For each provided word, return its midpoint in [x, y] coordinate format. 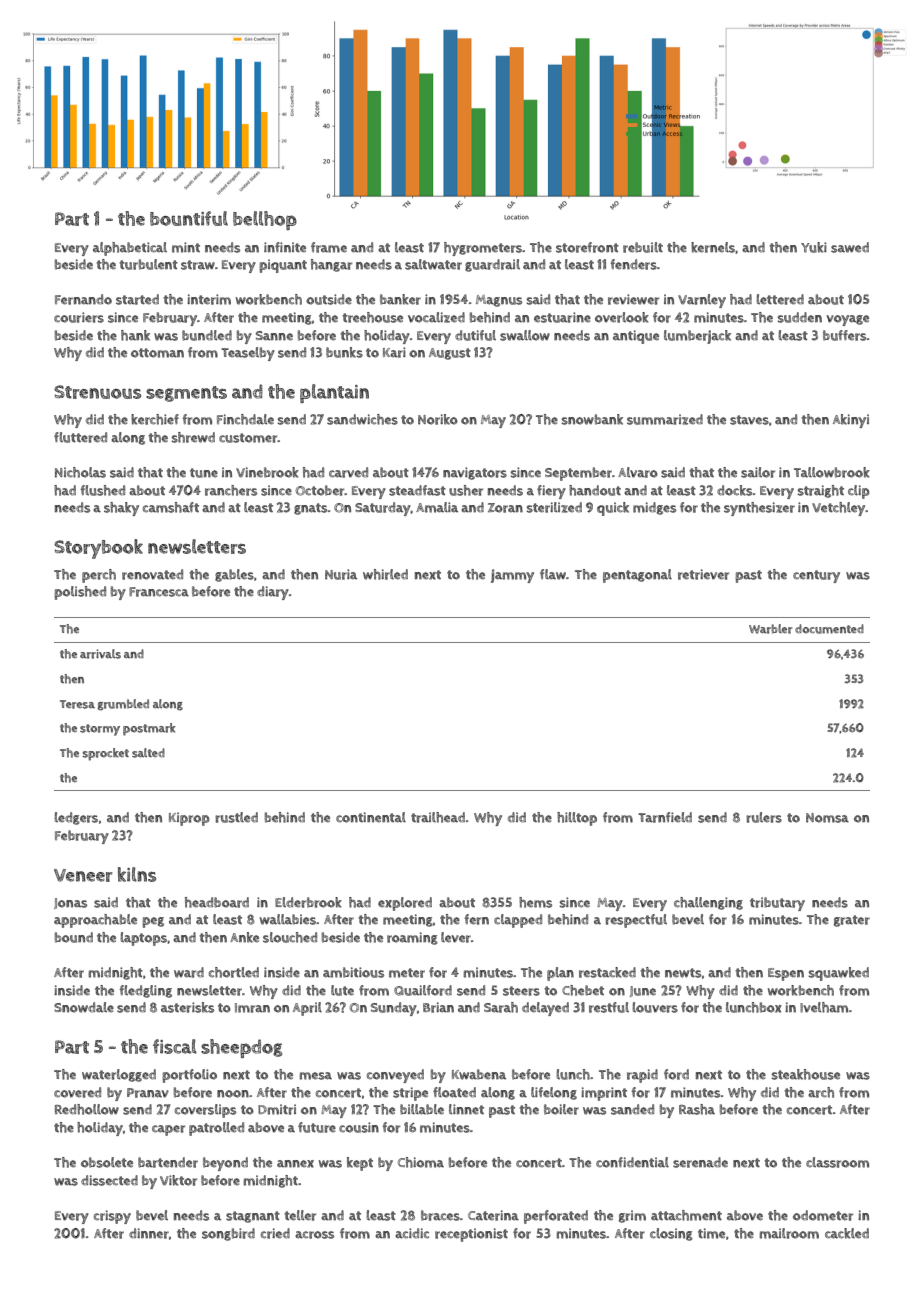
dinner [149, 1233]
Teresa [77, 704]
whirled [385, 574]
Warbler [770, 629]
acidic [412, 1233]
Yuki [814, 247]
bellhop [265, 220]
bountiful [189, 218]
